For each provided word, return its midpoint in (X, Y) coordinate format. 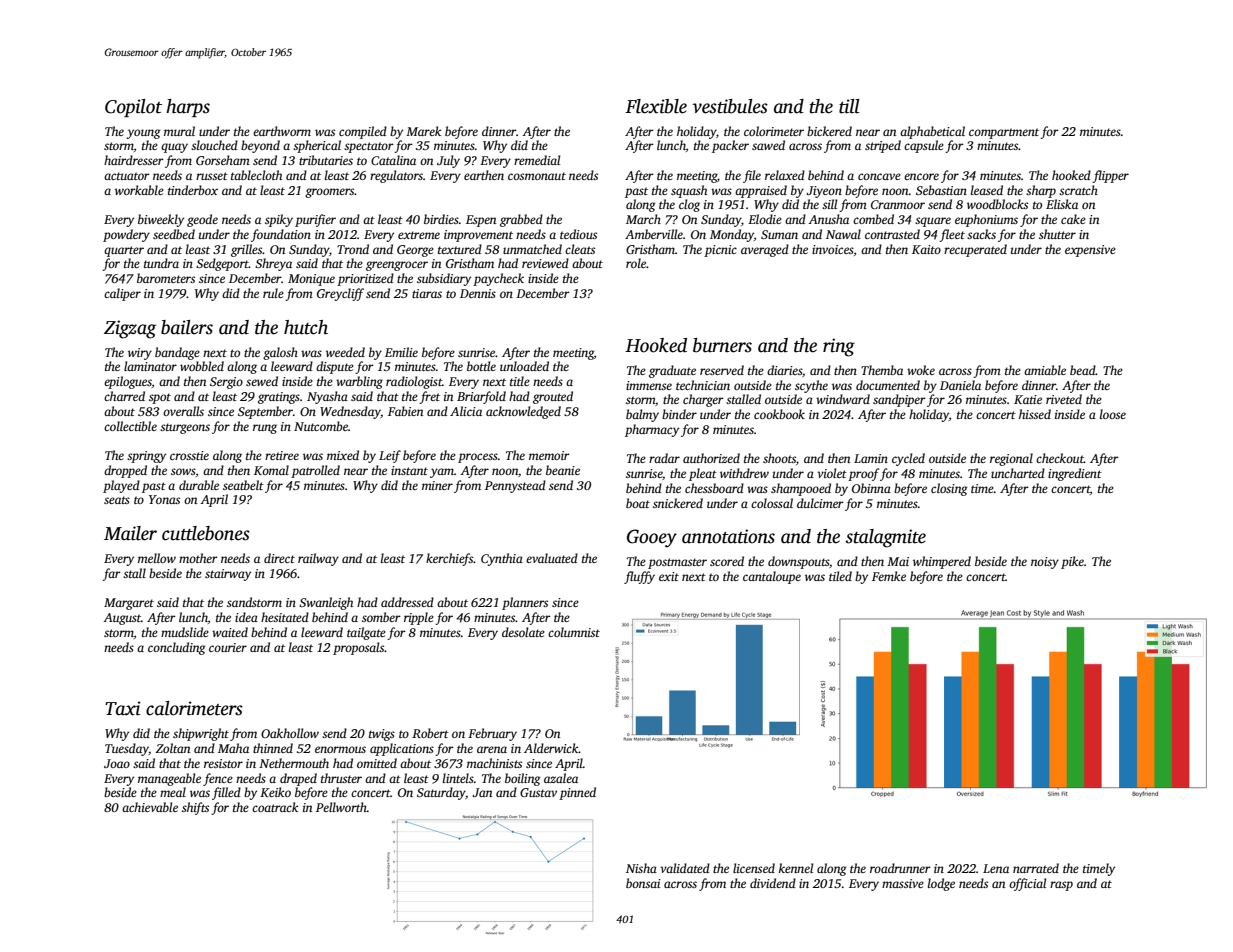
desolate (523, 632)
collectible (130, 426)
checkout (1060, 458)
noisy (1045, 563)
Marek (423, 131)
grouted (553, 397)
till (849, 106)
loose (1113, 414)
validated (685, 868)
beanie (563, 470)
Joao (117, 763)
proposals (358, 648)
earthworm (282, 131)
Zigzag (130, 329)
